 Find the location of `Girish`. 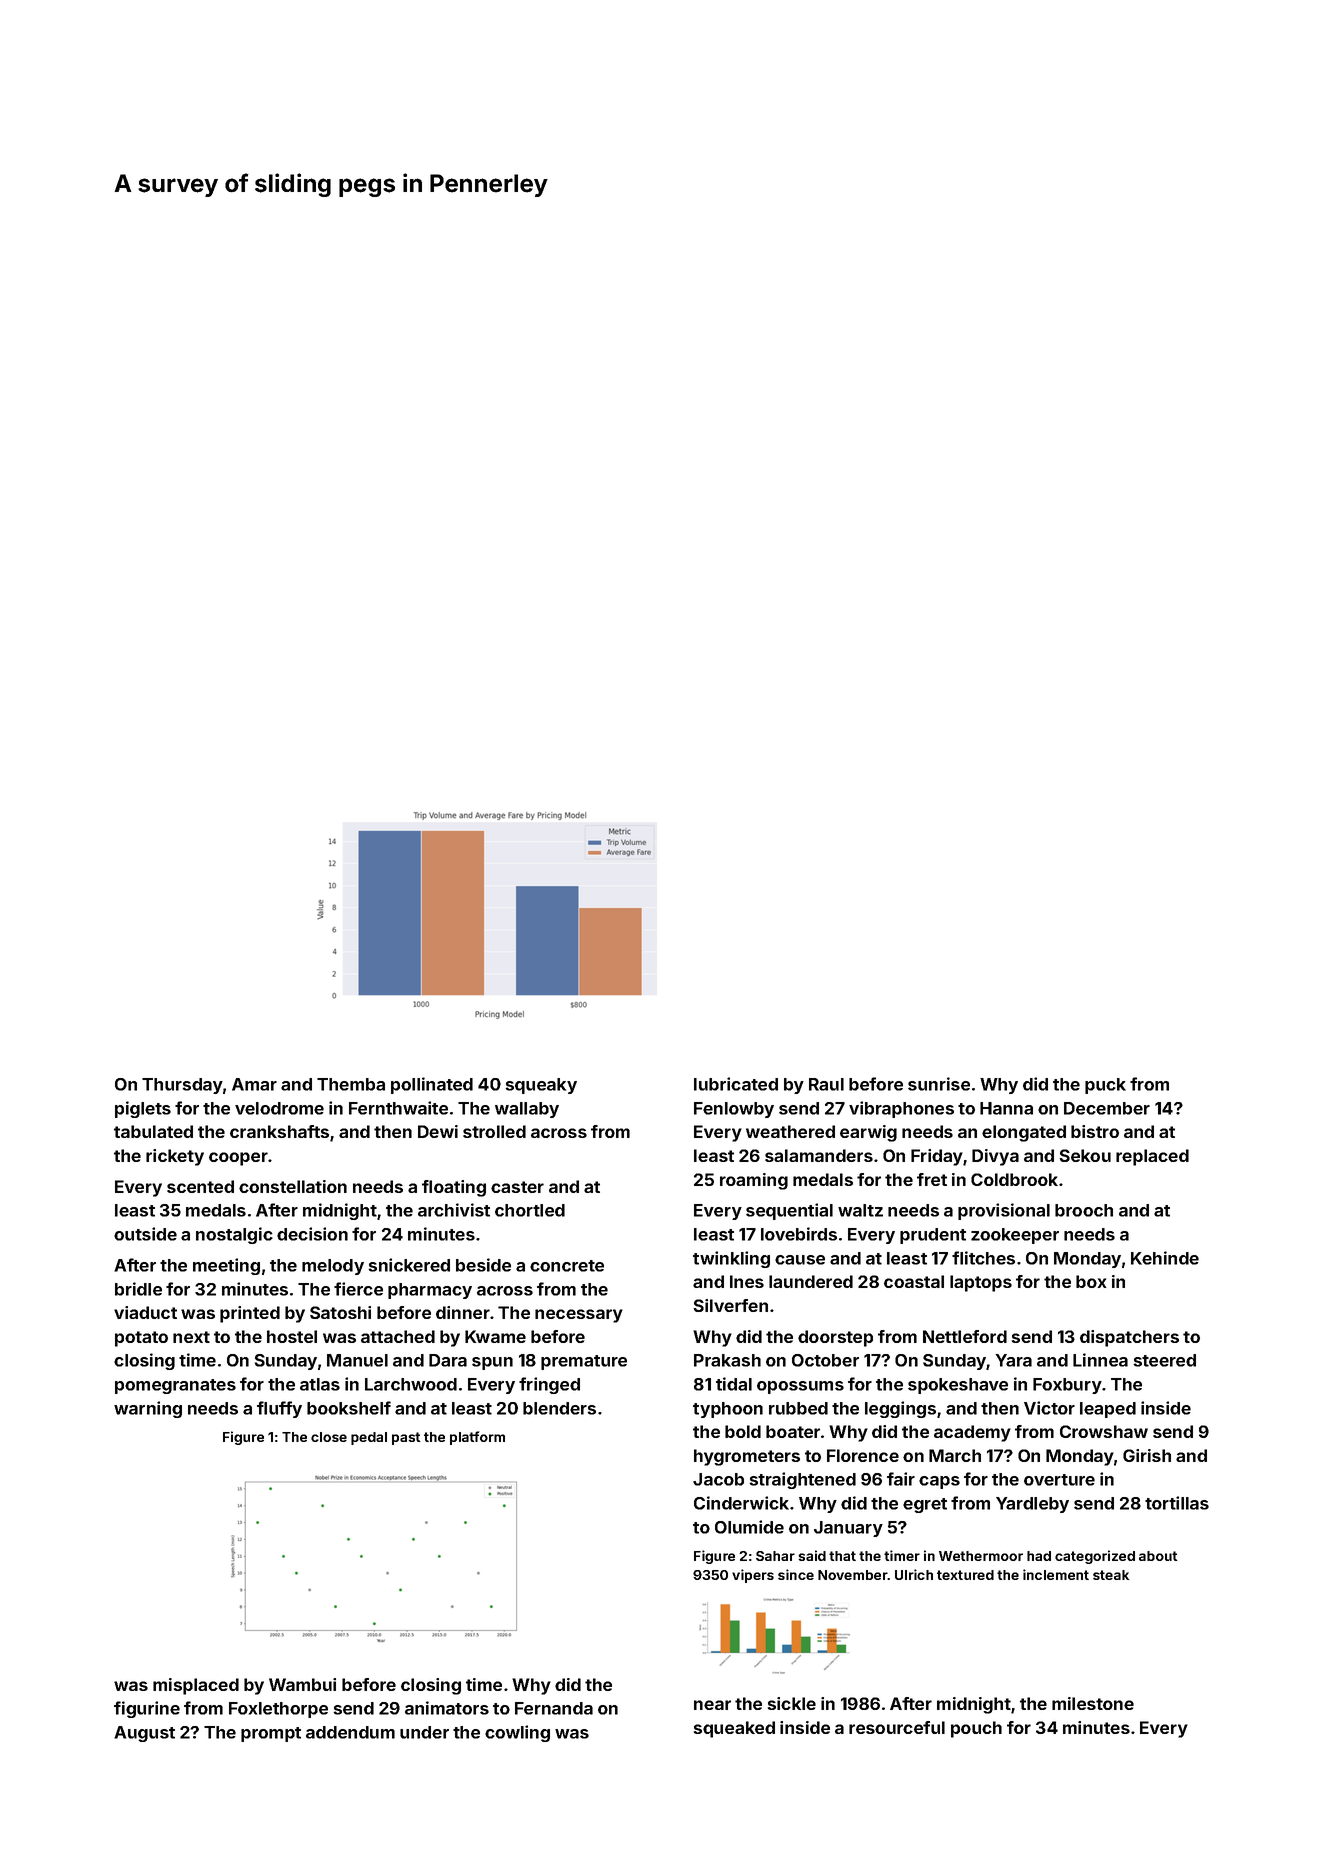

Girish is located at coordinates (1147, 1455).
